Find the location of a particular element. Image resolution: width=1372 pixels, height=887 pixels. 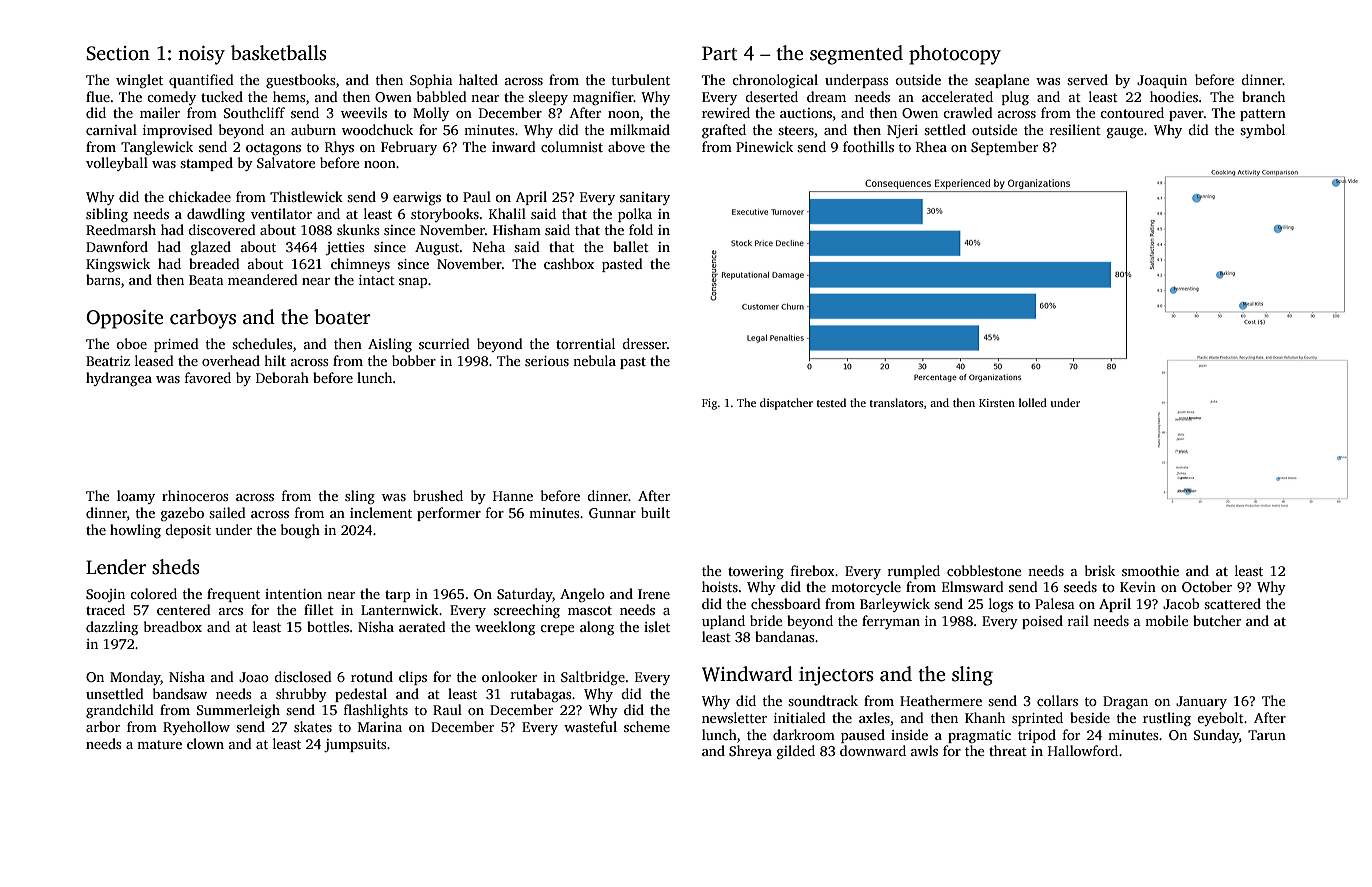

Kirsten is located at coordinates (997, 403).
